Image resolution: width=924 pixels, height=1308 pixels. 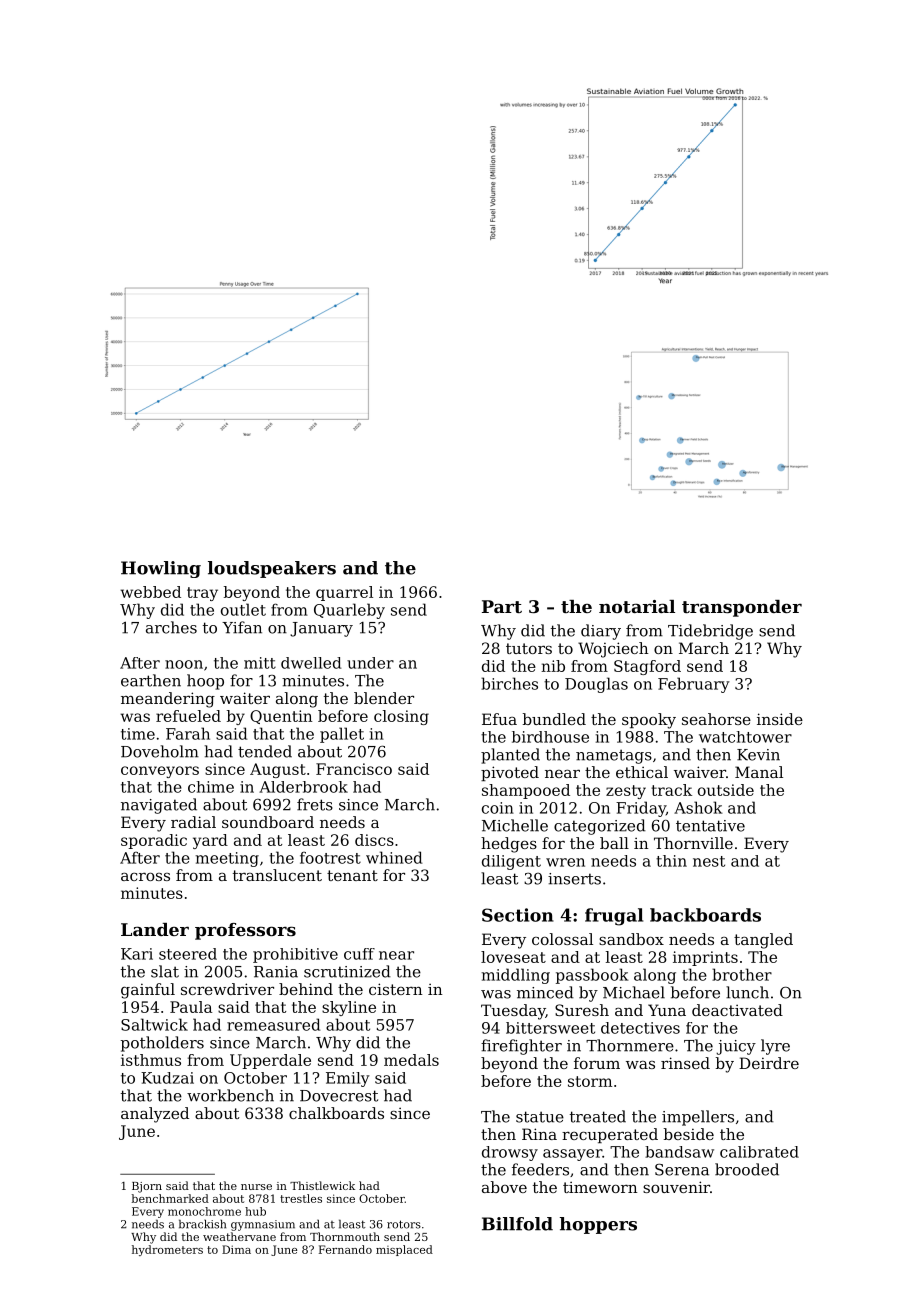 What do you see at coordinates (510, 773) in the screenshot?
I see `pivoted` at bounding box center [510, 773].
